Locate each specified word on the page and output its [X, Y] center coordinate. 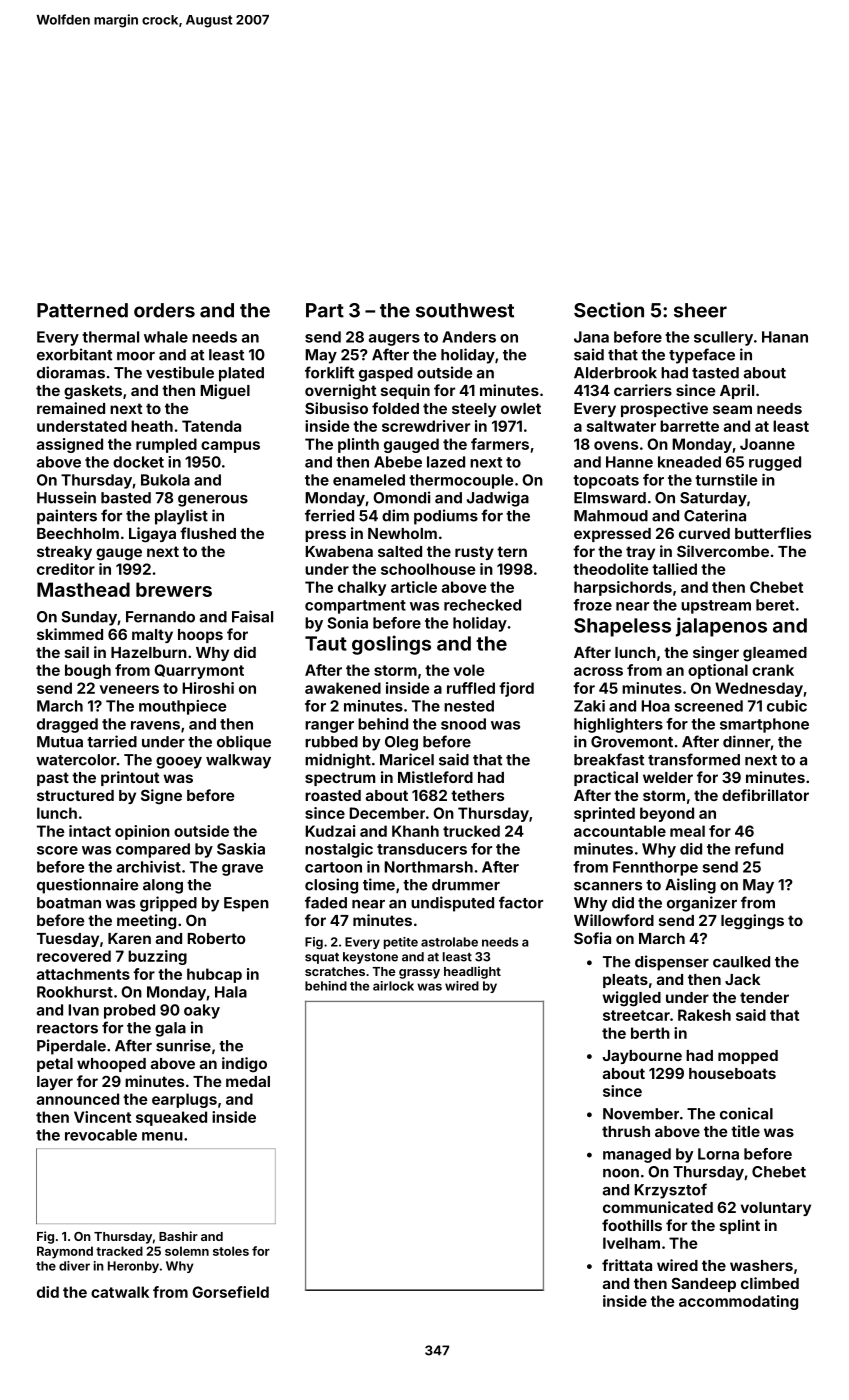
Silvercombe [723, 551]
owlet [521, 408]
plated [241, 374]
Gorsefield [230, 1292]
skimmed [70, 634]
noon [621, 1173]
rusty [474, 553]
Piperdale [71, 1047]
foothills [632, 1225]
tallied [674, 569]
